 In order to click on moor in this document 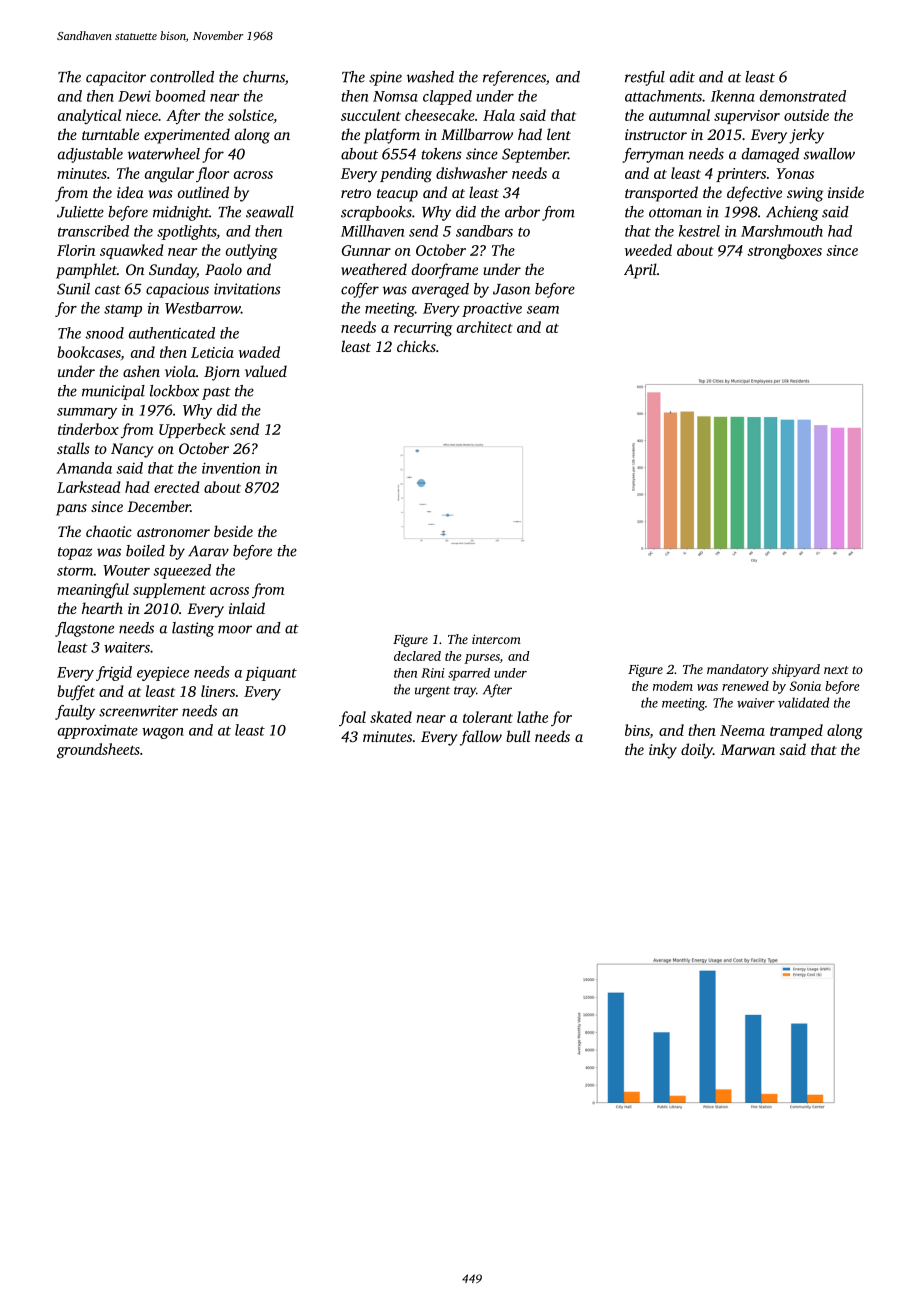, I will do `click(235, 629)`.
